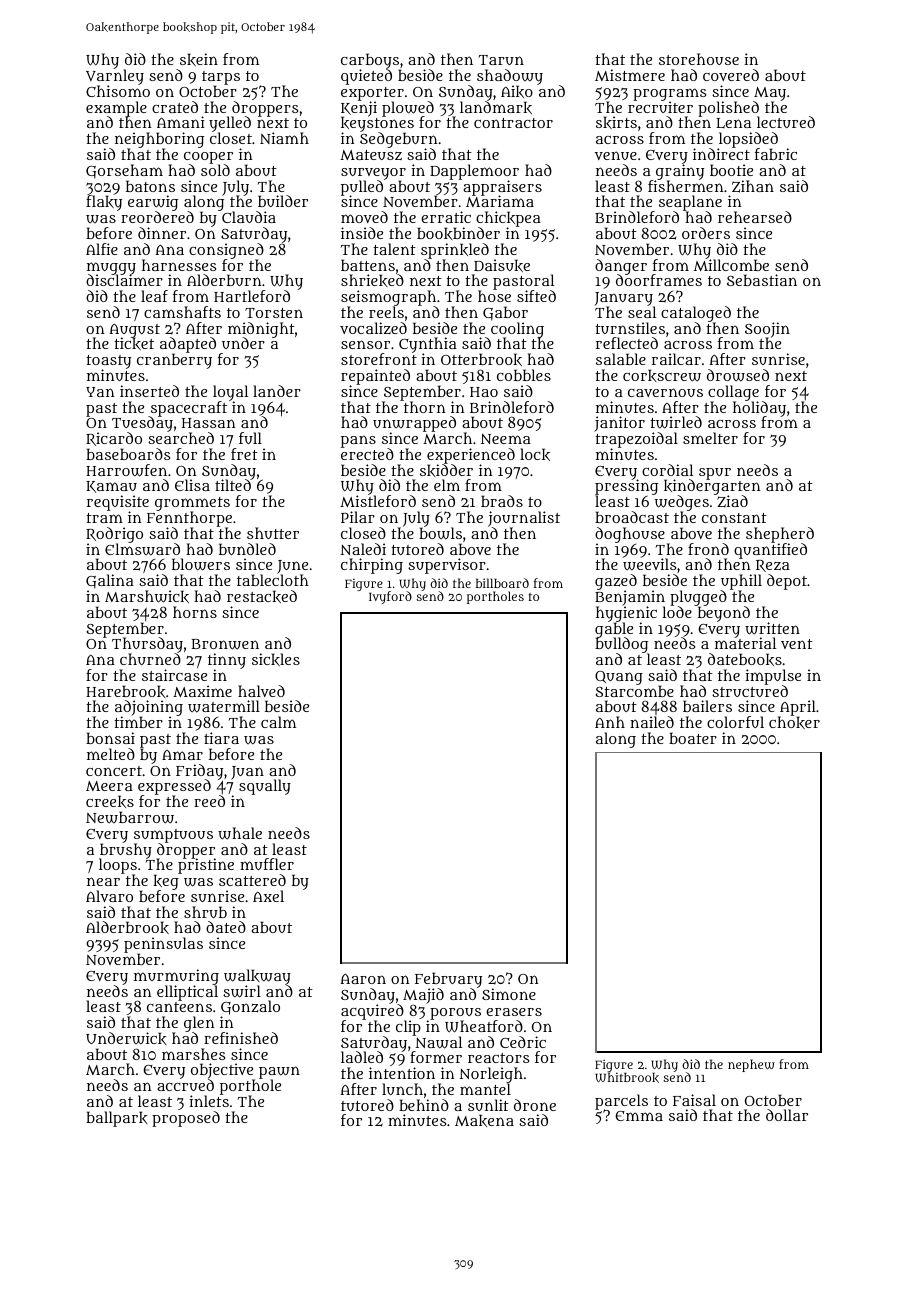 The width and height of the screenshot is (908, 1316). I want to click on cavernous, so click(665, 392).
